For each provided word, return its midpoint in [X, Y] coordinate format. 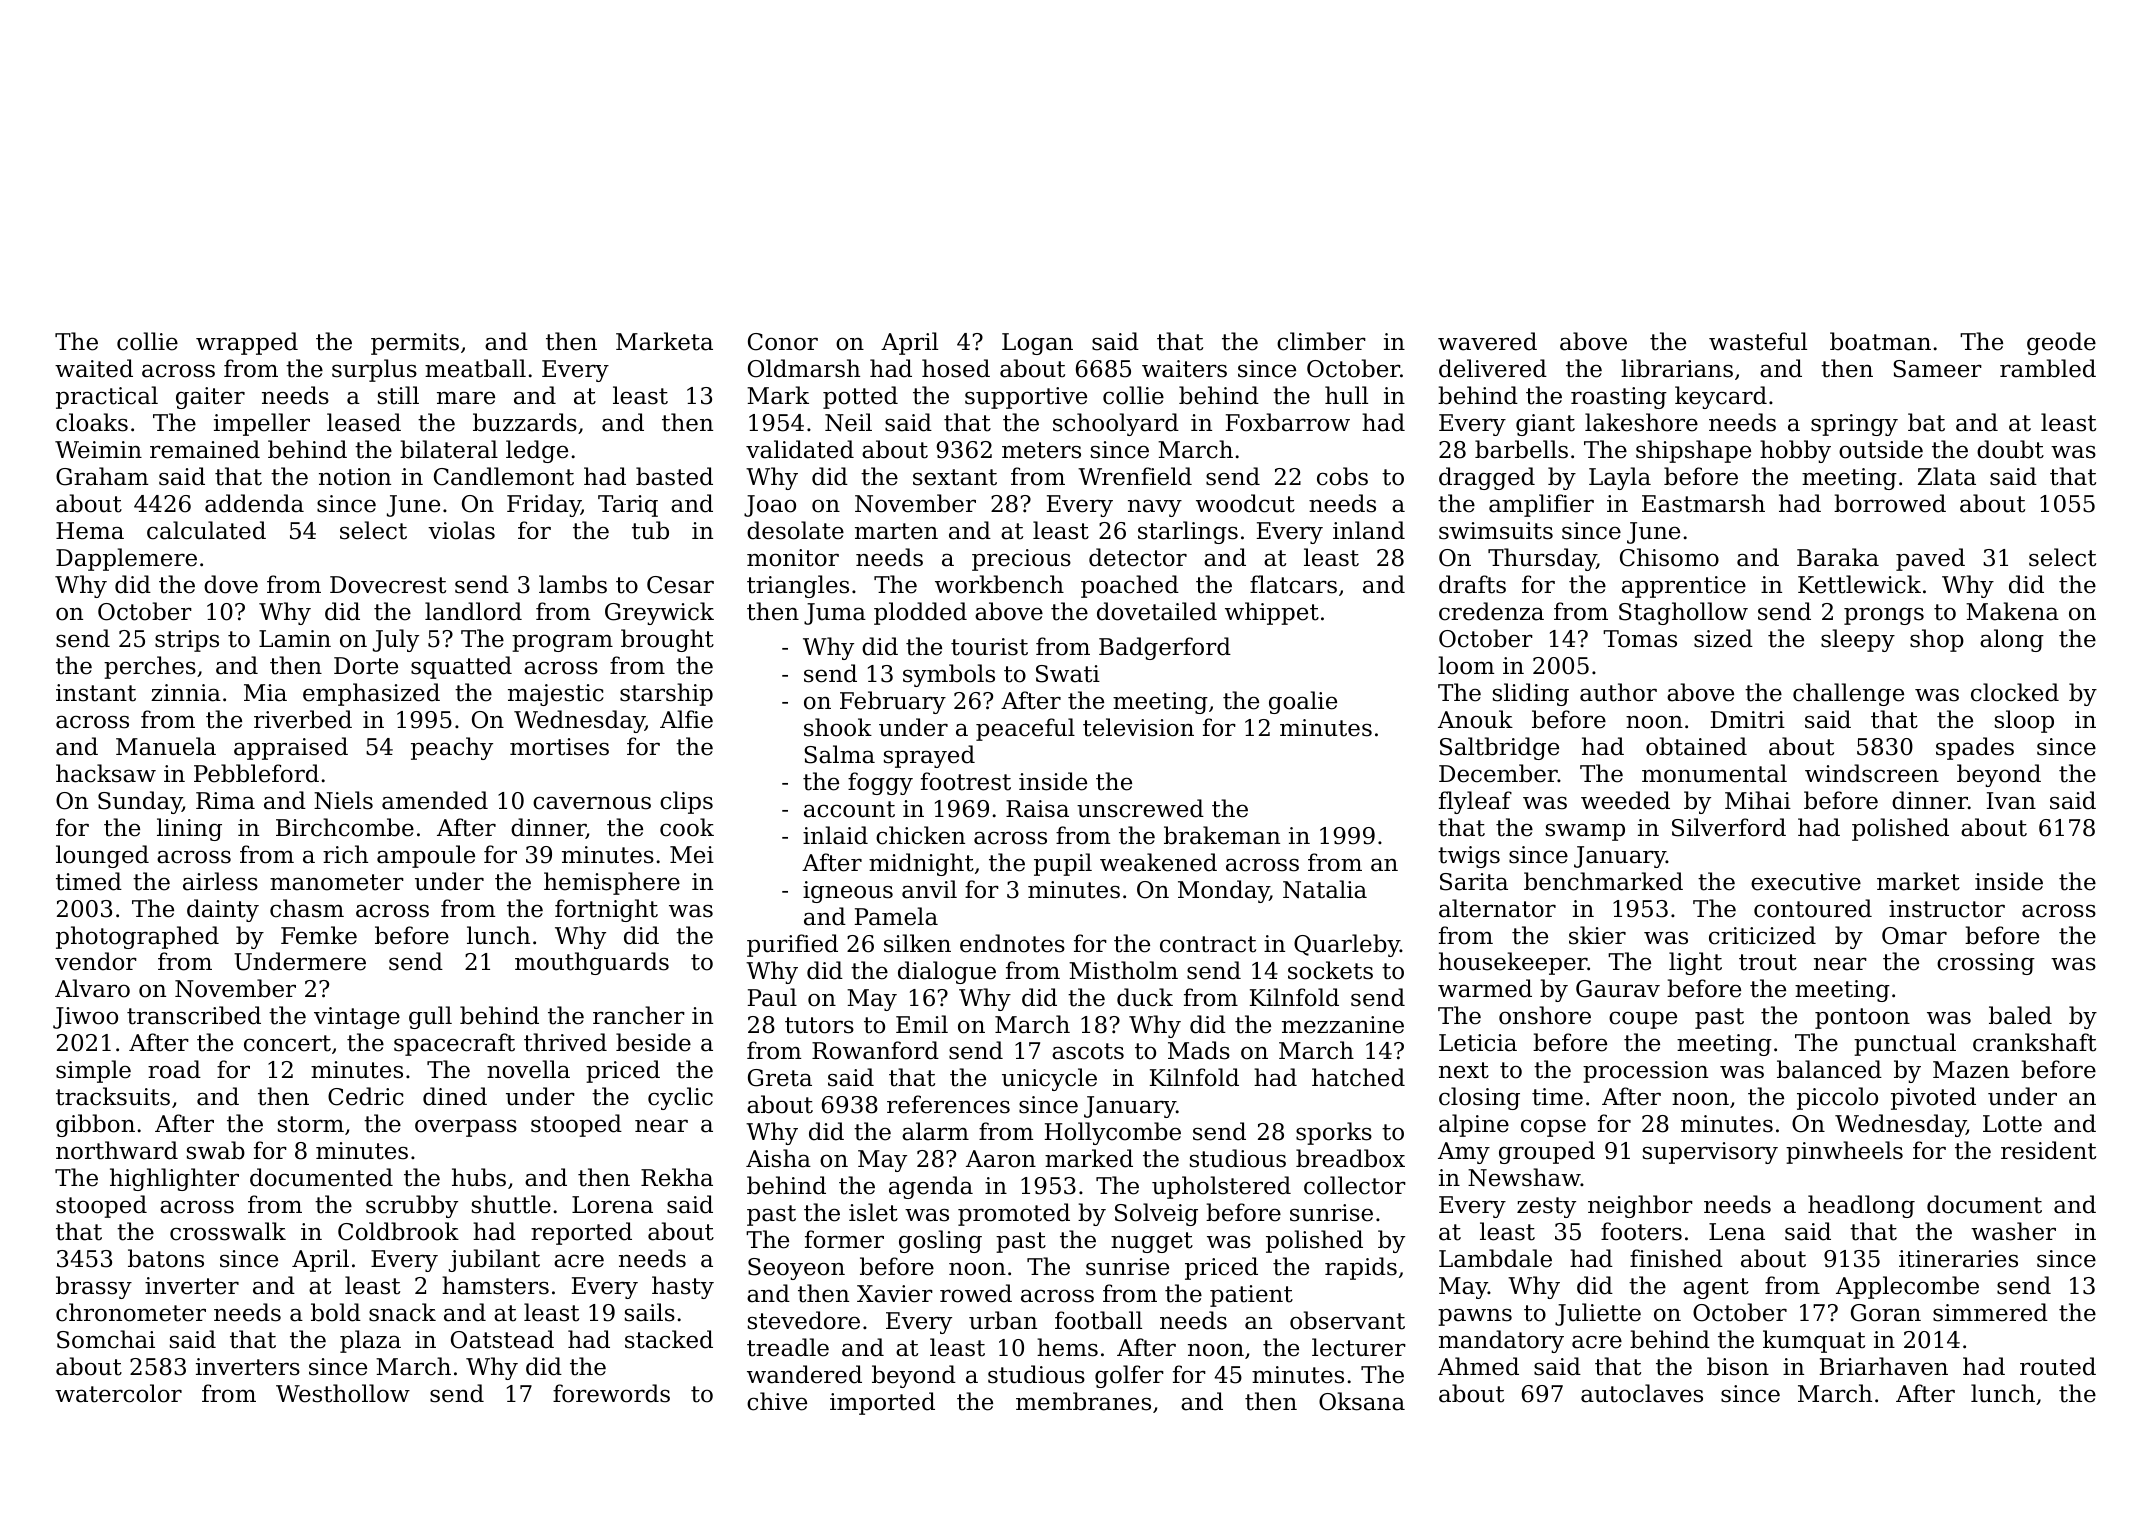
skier [1597, 935]
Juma [835, 614]
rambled [2048, 368]
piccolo [1837, 1098]
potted [860, 397]
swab [216, 1150]
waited [94, 368]
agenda [931, 1187]
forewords [611, 1393]
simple [93, 1071]
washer [2013, 1231]
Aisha [778, 1158]
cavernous [592, 803]
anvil [929, 889]
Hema [90, 531]
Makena [2012, 611]
